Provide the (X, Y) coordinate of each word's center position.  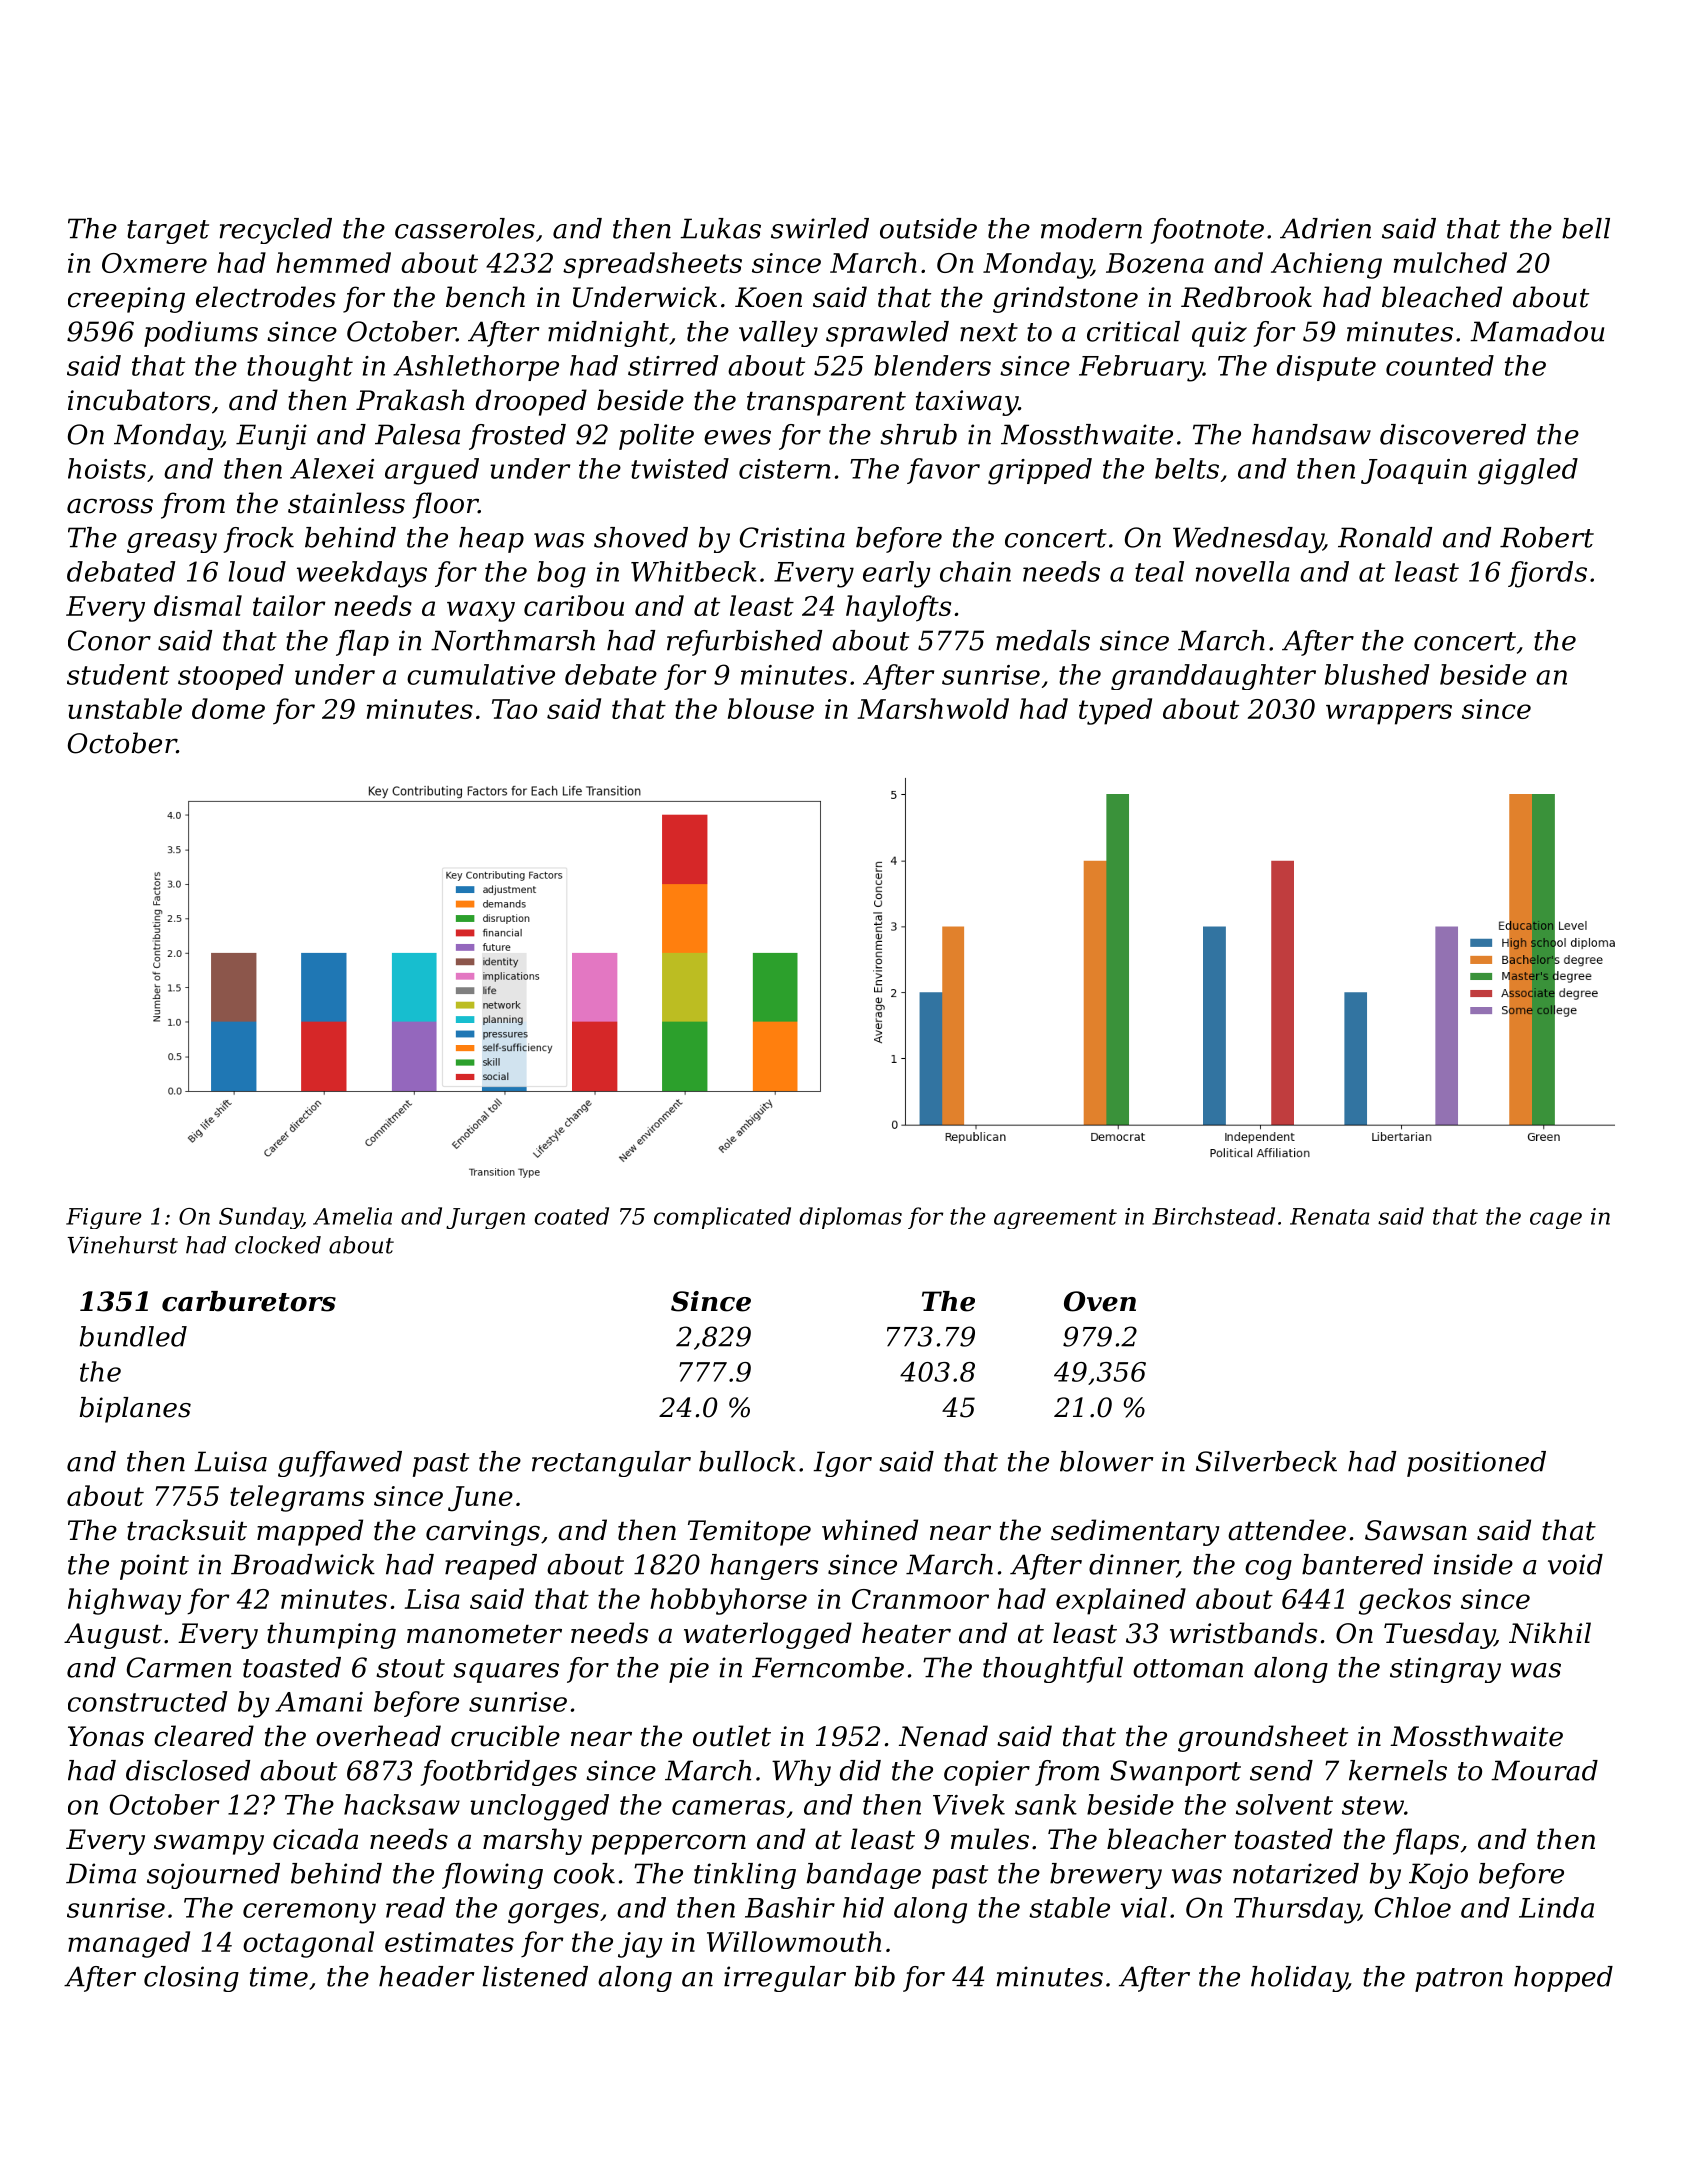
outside (928, 228)
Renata (1330, 1216)
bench (485, 297)
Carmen (179, 1667)
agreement (1055, 1219)
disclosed (188, 1770)
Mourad (1544, 1770)
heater (906, 1633)
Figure (104, 1218)
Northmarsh (513, 640)
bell (1586, 228)
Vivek (969, 1804)
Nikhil (1550, 1633)
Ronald (1385, 537)
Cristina (792, 537)
